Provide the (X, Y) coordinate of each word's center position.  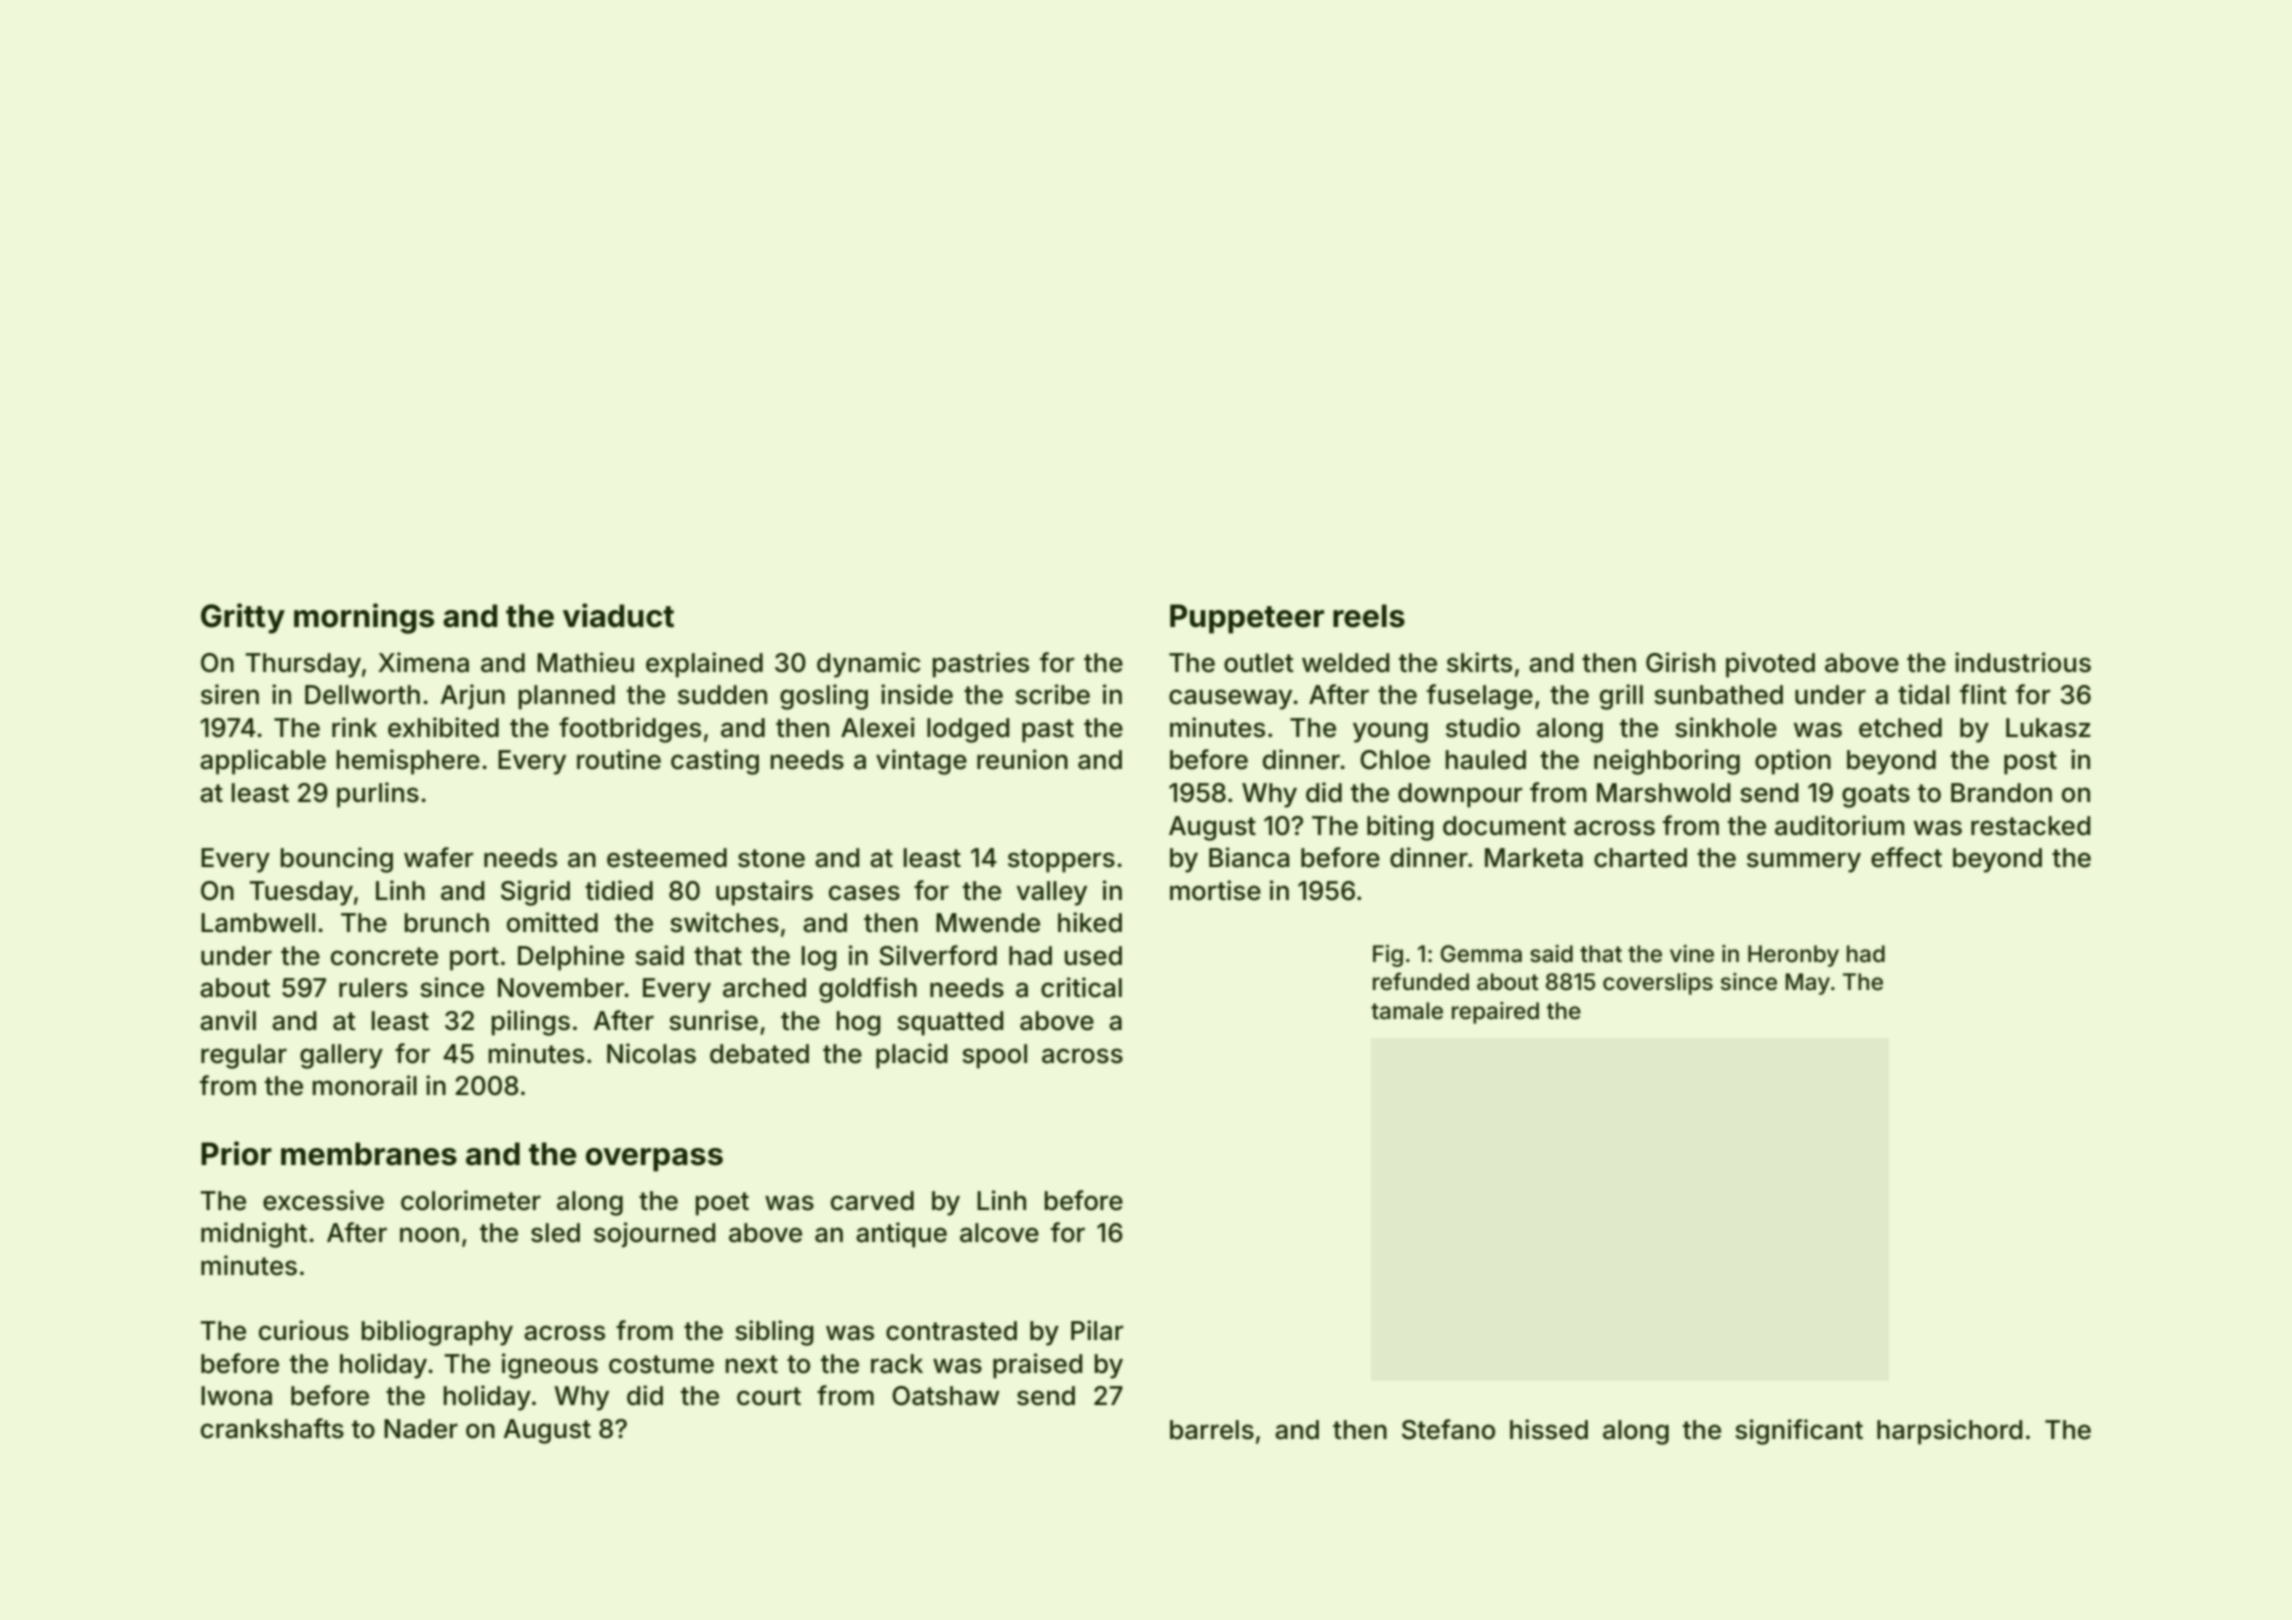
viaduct (618, 615)
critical (1081, 987)
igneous (550, 1366)
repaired (1495, 1013)
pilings (531, 1023)
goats (1876, 796)
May (1807, 984)
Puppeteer (1247, 619)
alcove (999, 1233)
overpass (654, 1160)
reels (1369, 616)
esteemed (667, 858)
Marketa (1534, 858)
